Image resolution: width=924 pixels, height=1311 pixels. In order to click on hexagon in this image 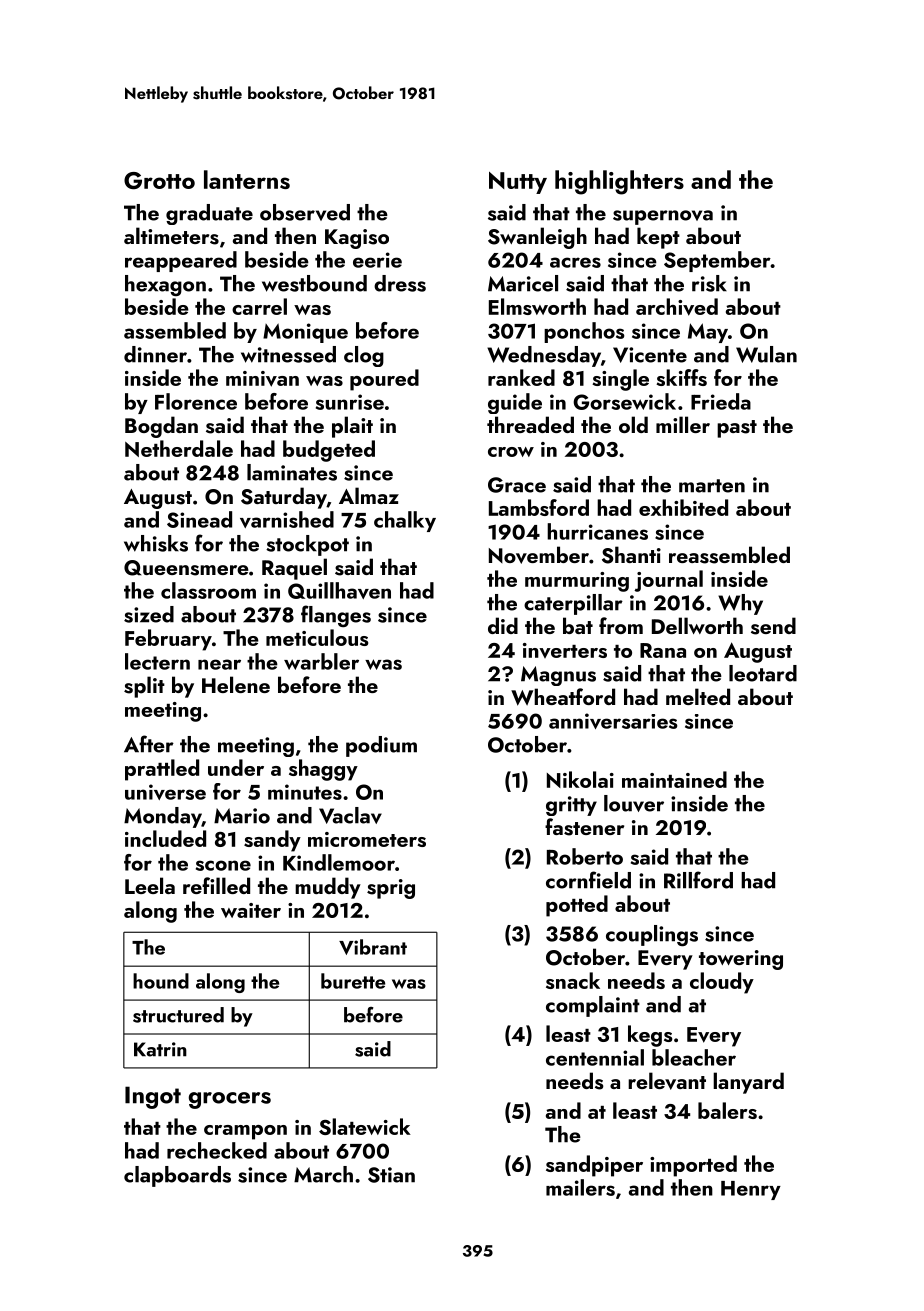, I will do `click(165, 285)`.
